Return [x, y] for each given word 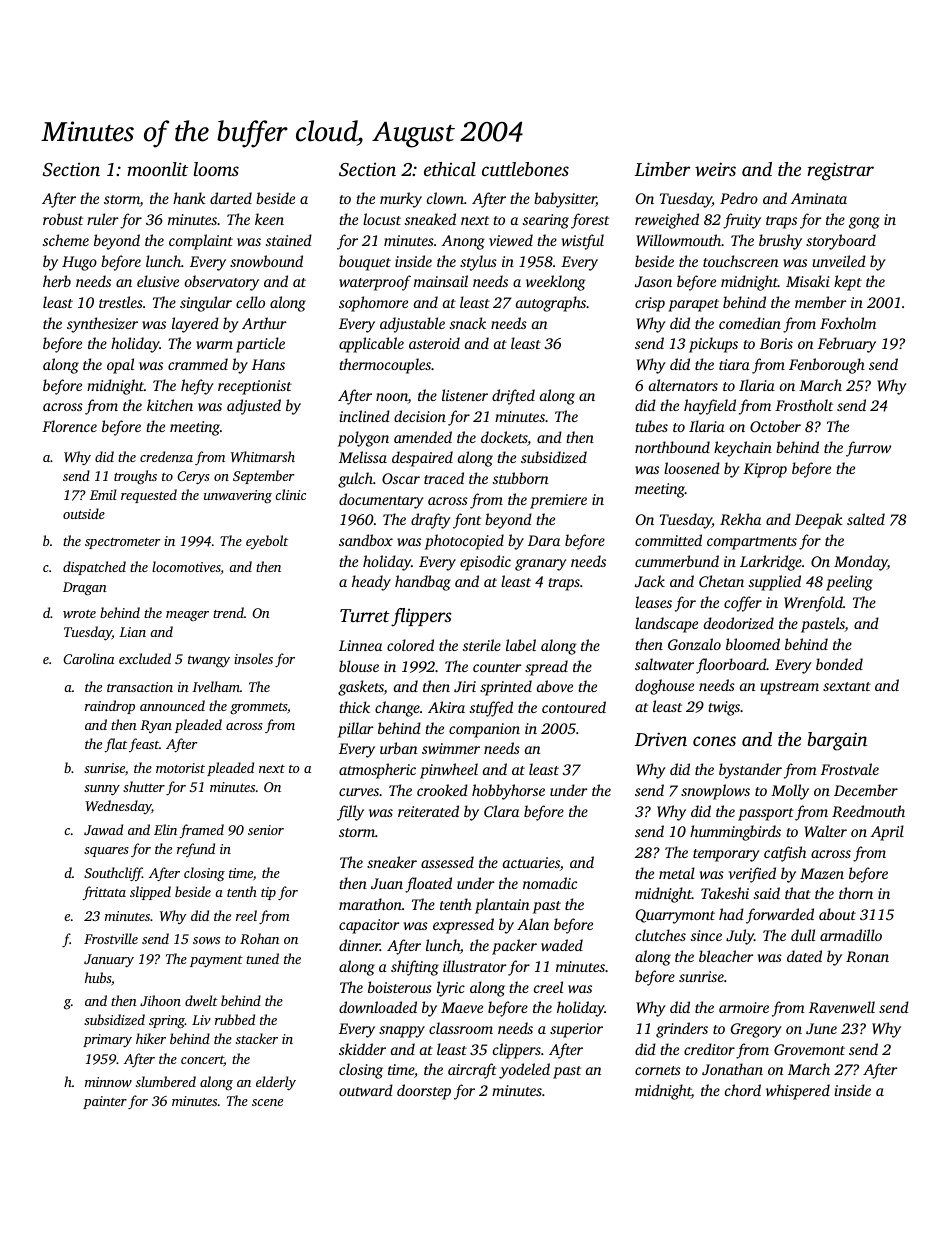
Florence [69, 426]
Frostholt [804, 405]
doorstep [424, 1092]
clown [445, 198]
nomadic [550, 883]
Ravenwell [842, 1007]
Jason [653, 281]
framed [201, 831]
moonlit [157, 169]
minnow [108, 1082]
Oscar [401, 478]
